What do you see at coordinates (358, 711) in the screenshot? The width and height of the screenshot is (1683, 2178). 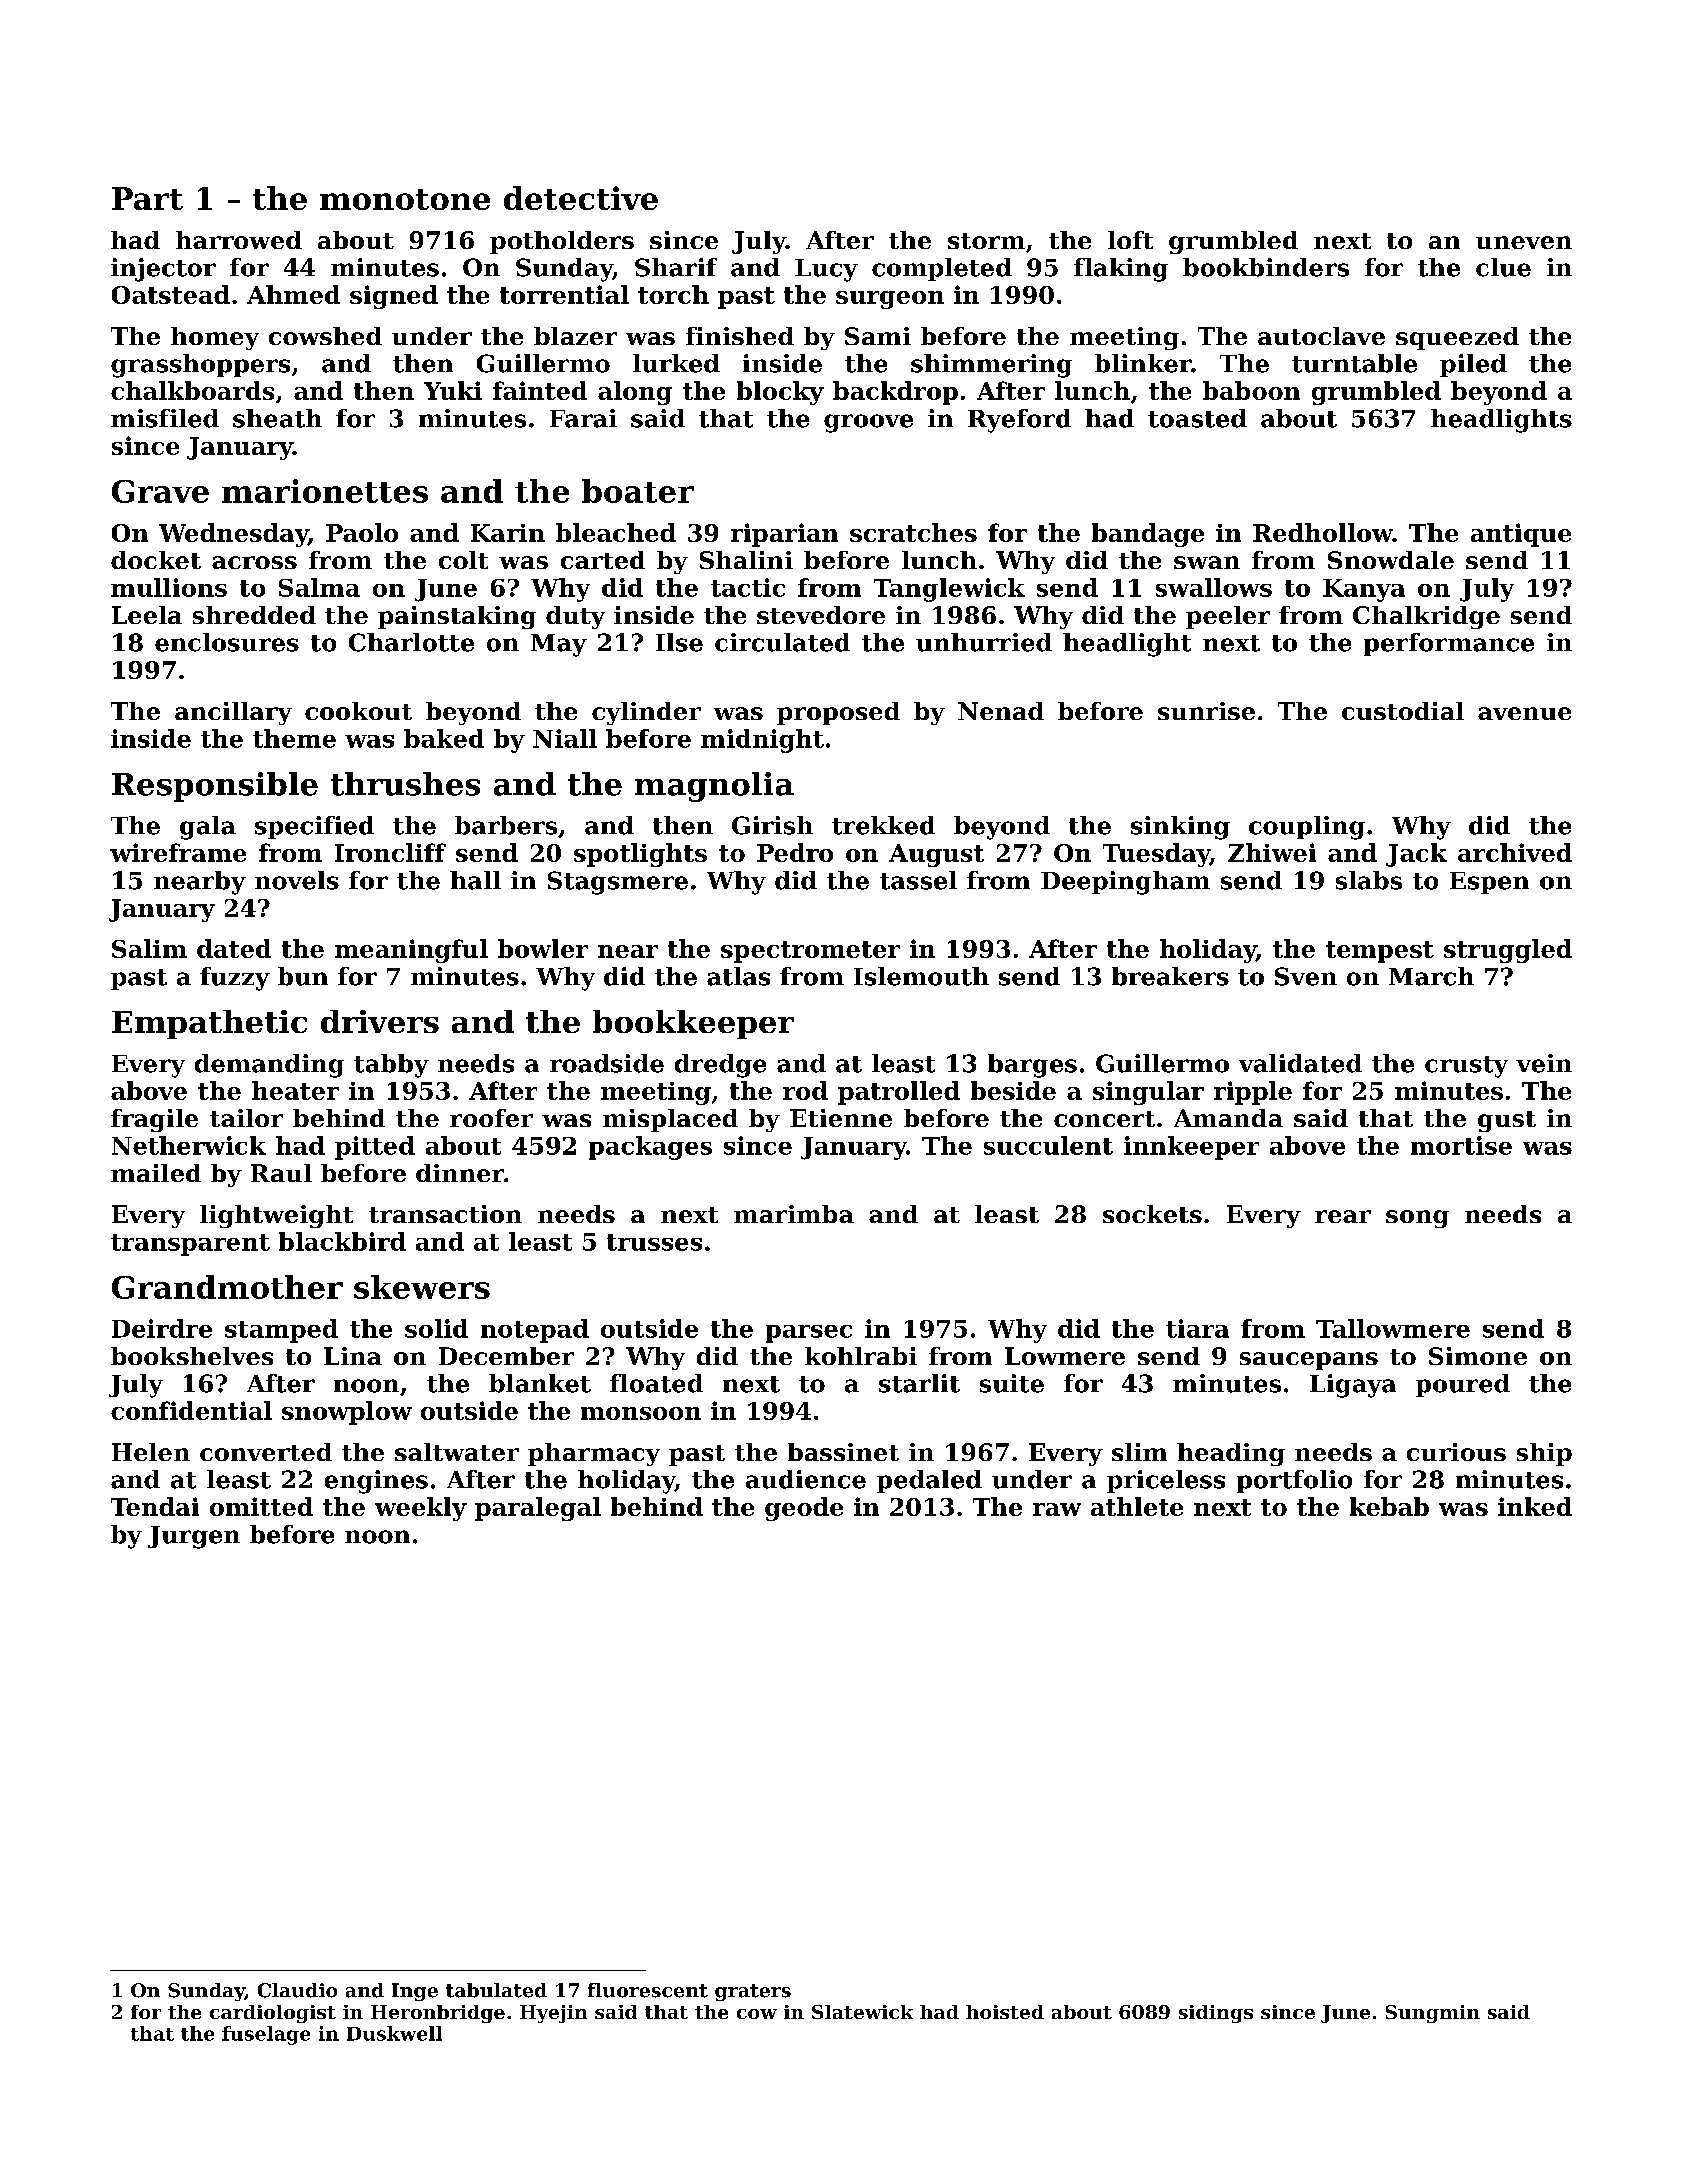 I see `cookout` at bounding box center [358, 711].
